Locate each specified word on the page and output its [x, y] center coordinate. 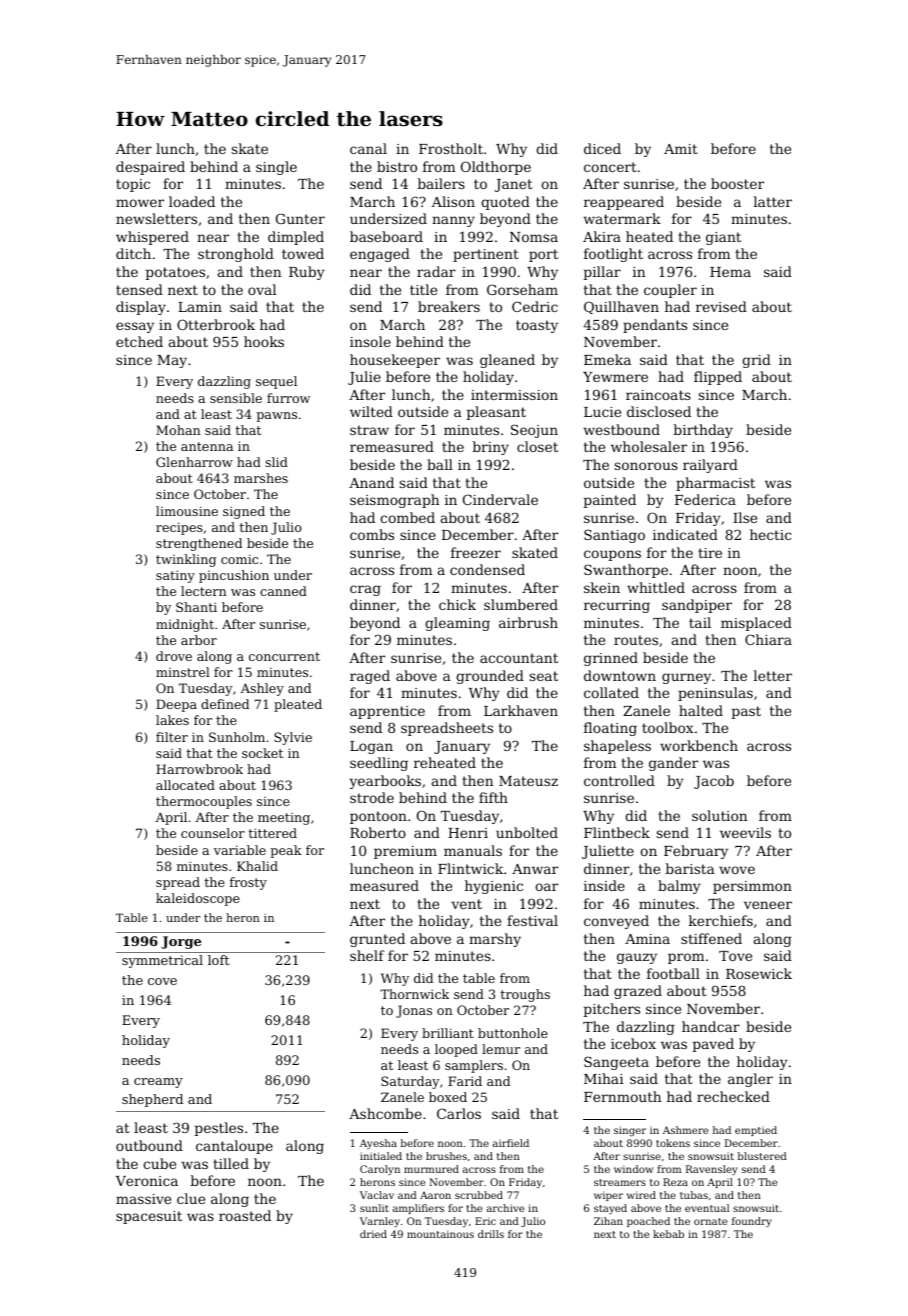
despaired [150, 168]
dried [373, 1234]
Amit [681, 149]
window [633, 1169]
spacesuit [149, 1217]
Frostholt [451, 148]
